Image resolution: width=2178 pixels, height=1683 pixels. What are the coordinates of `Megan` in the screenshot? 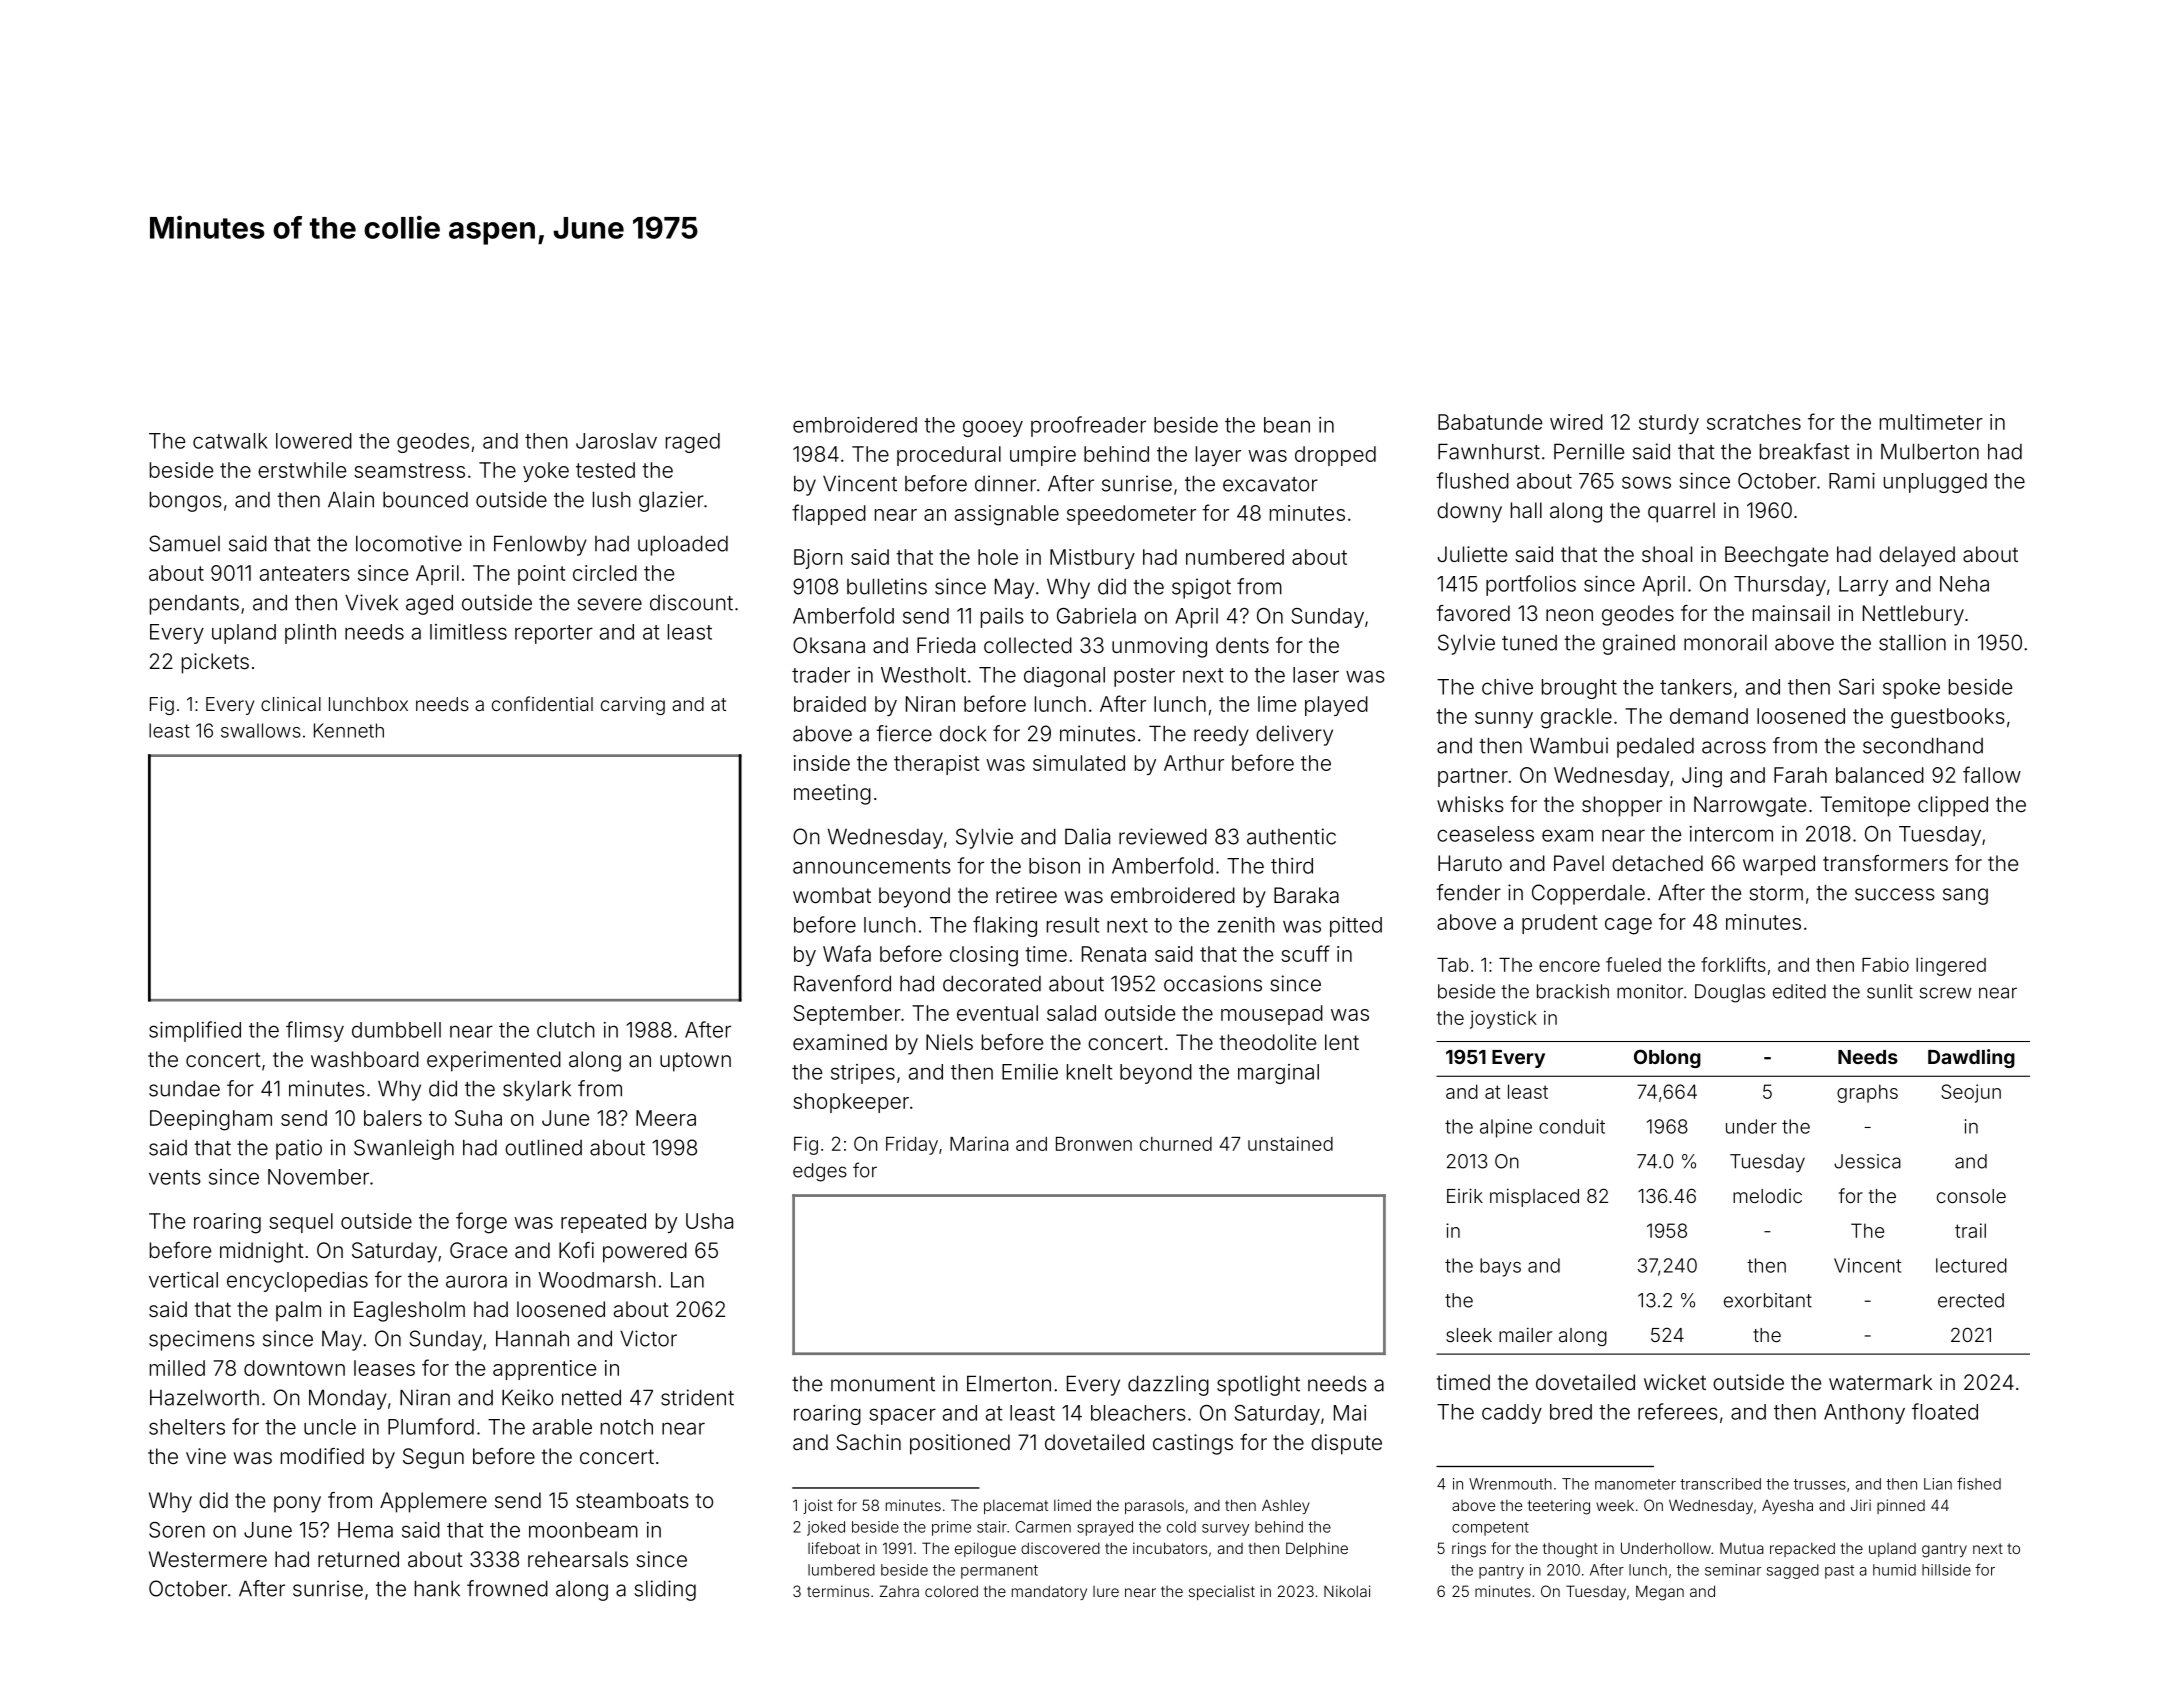 It's located at (1660, 1593).
